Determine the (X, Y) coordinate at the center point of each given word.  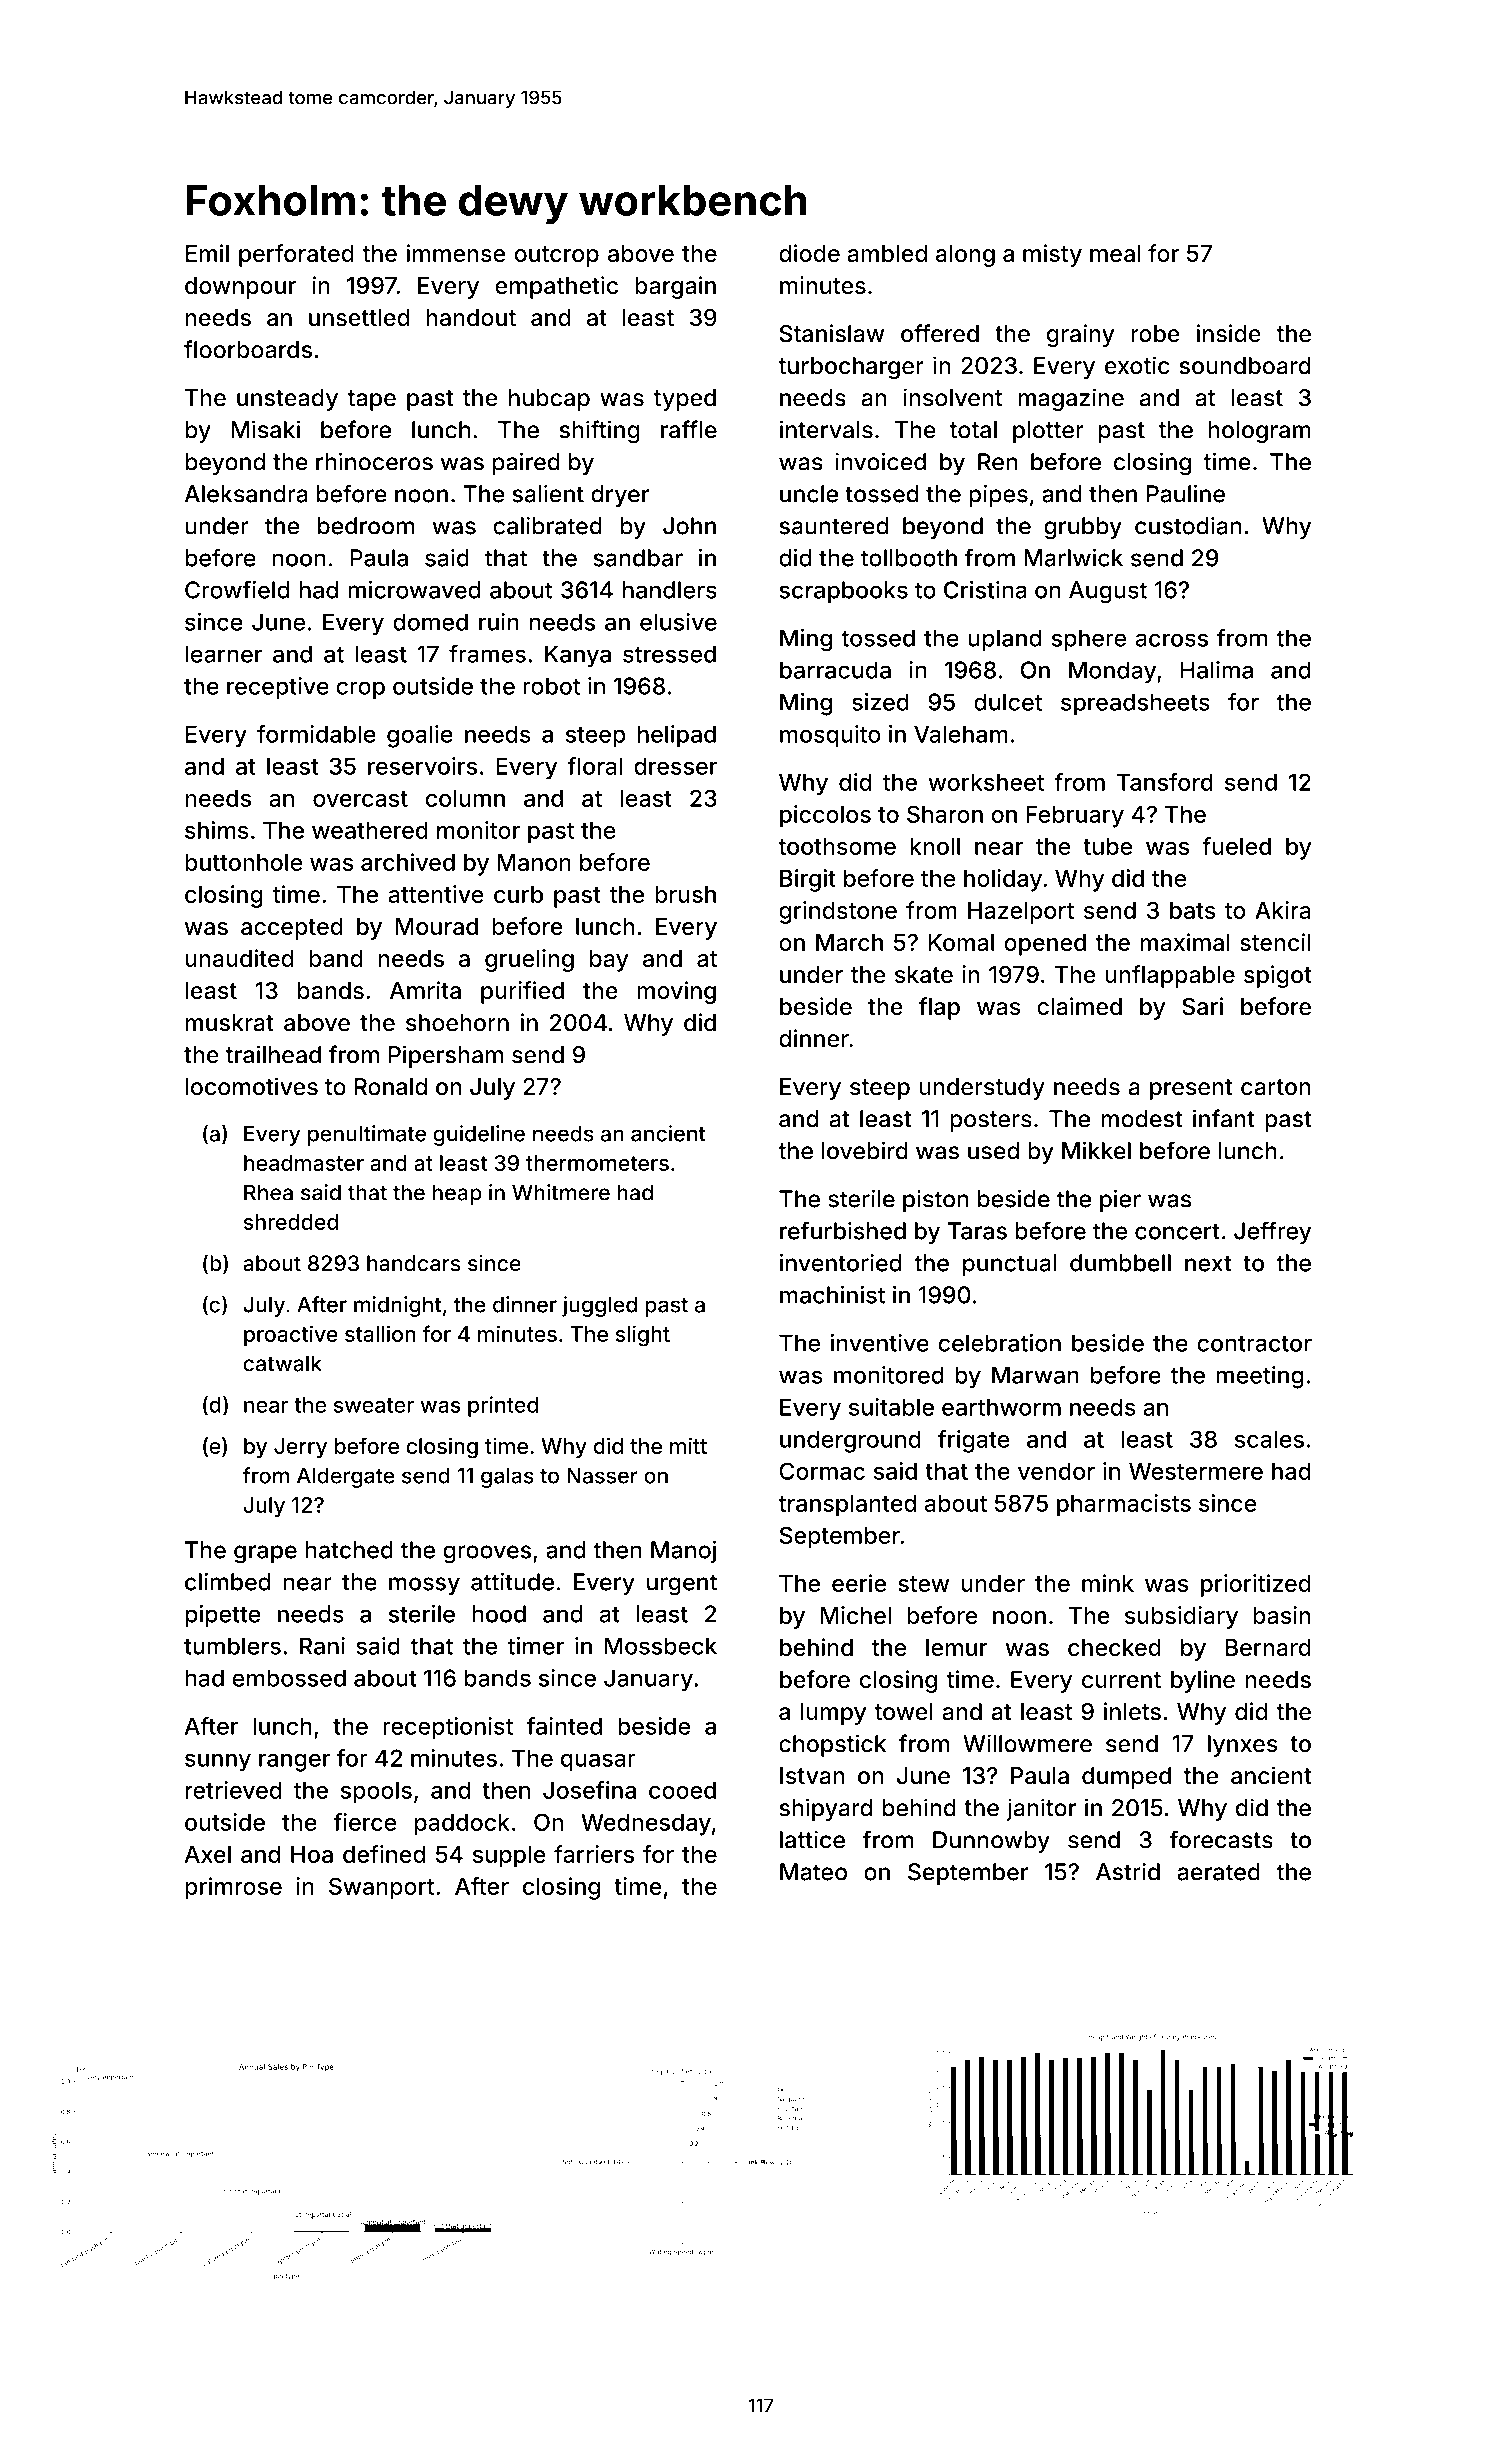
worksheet (986, 782)
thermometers (597, 1163)
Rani (322, 1646)
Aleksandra (246, 494)
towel (903, 1711)
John (689, 526)
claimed (1079, 1006)
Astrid (1128, 1872)
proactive (291, 1335)
